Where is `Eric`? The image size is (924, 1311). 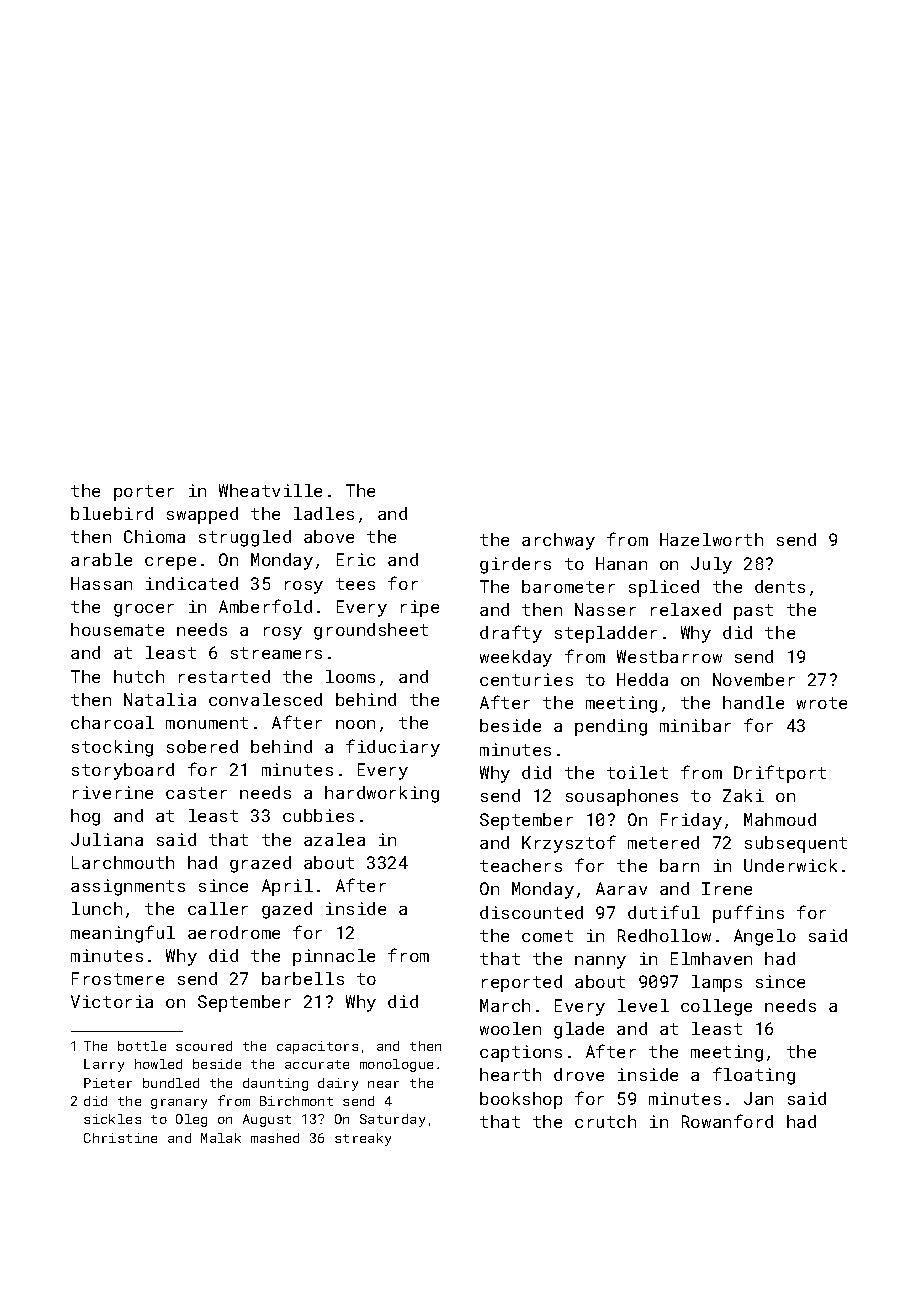
Eric is located at coordinates (356, 559).
